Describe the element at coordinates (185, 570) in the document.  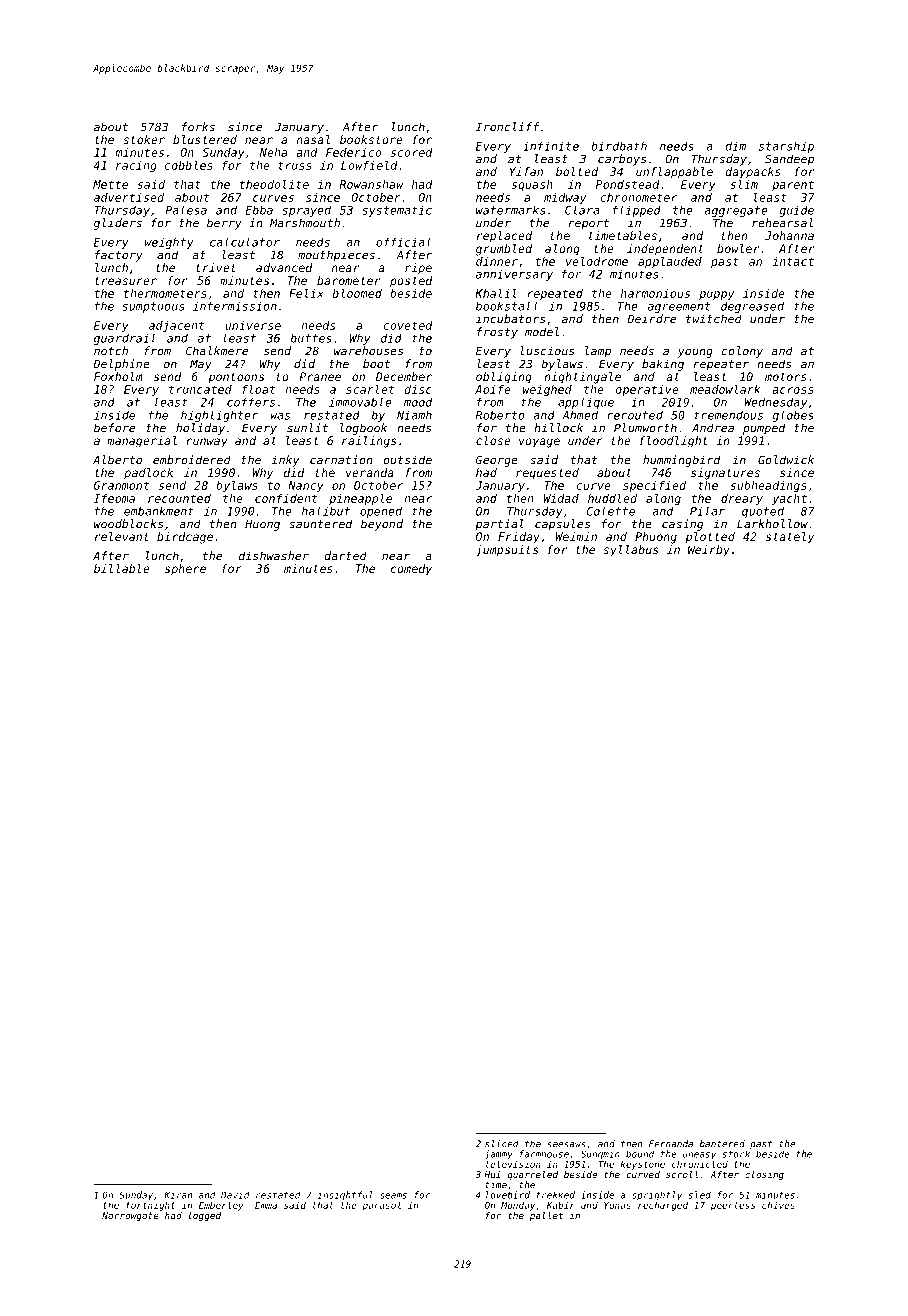
I see `sphere` at that location.
